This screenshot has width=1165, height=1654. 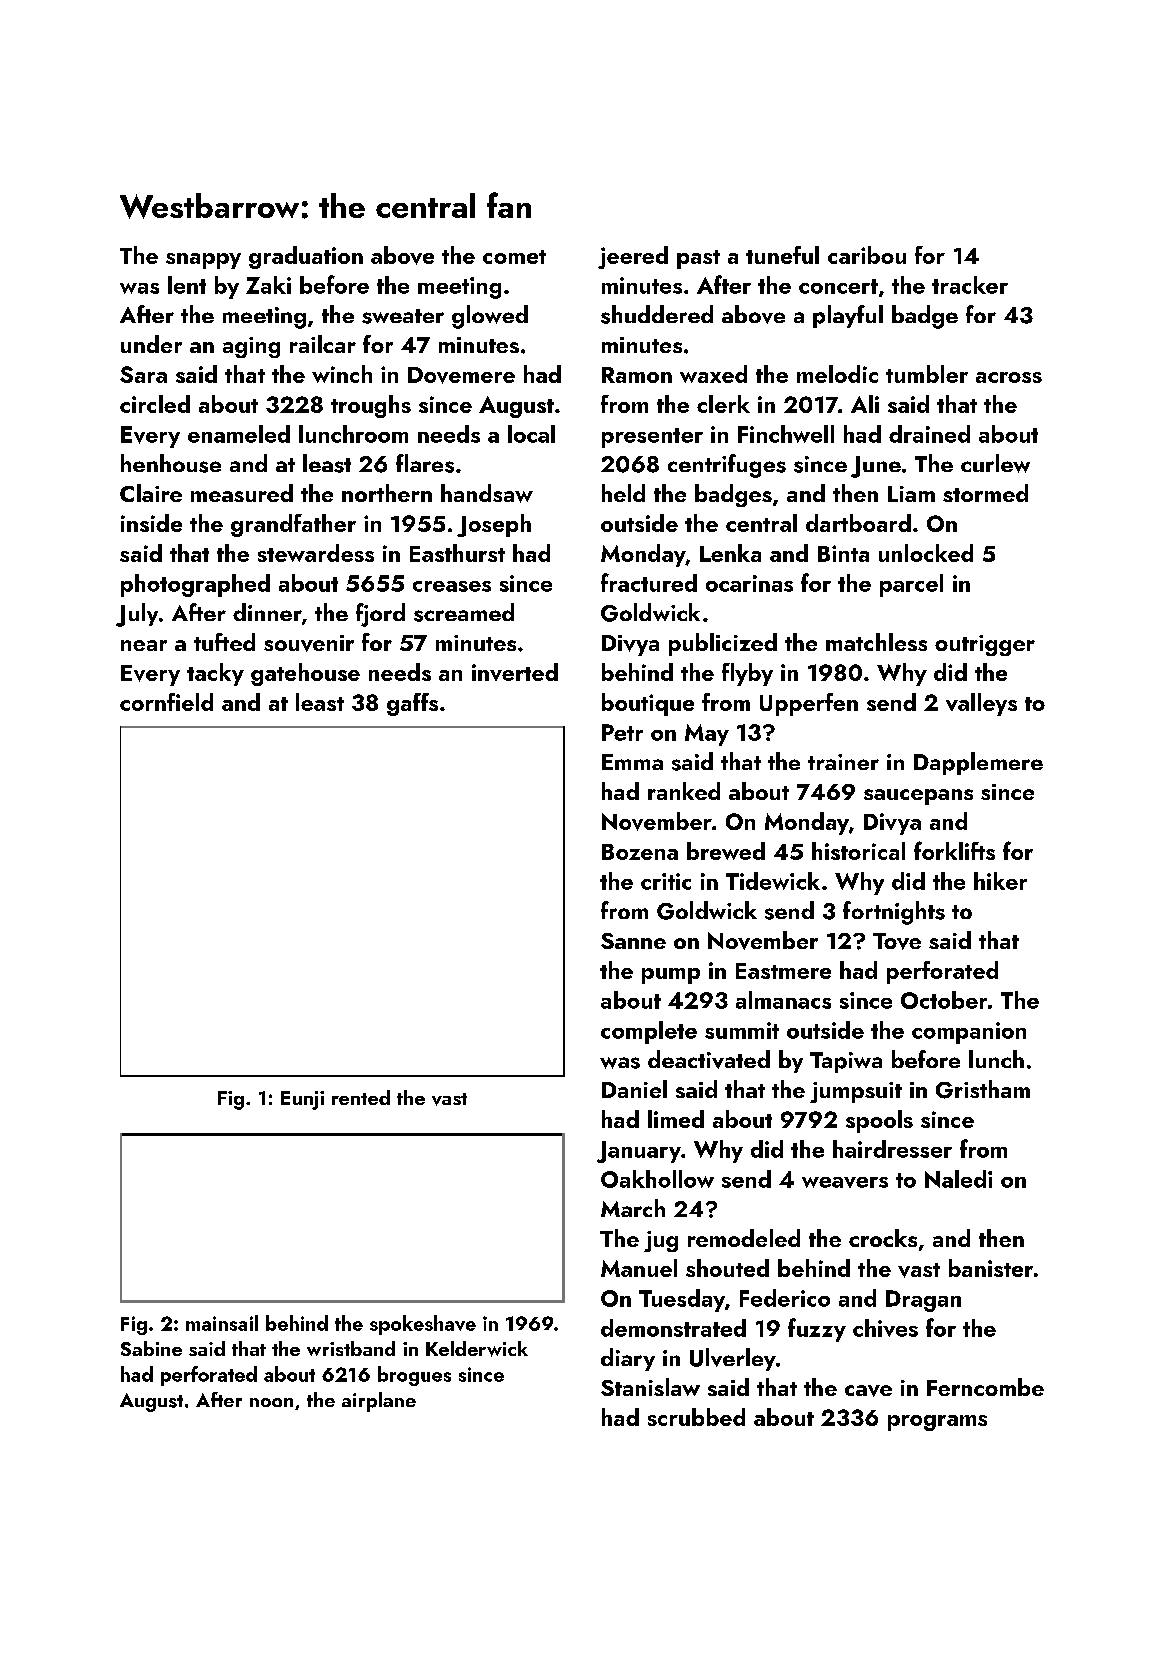 I want to click on grandfather, so click(x=293, y=525).
